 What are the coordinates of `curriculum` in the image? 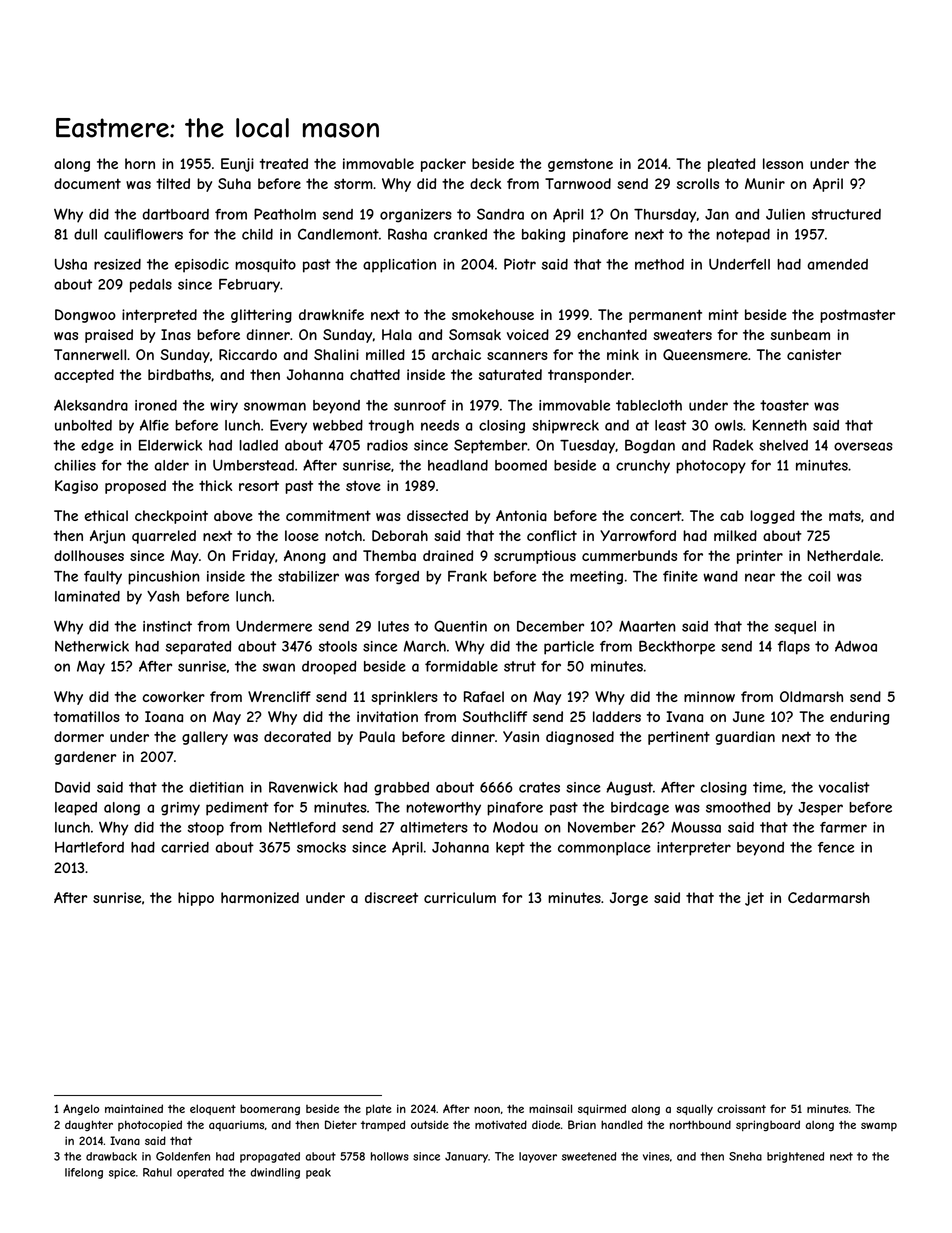 It's located at (460, 897).
